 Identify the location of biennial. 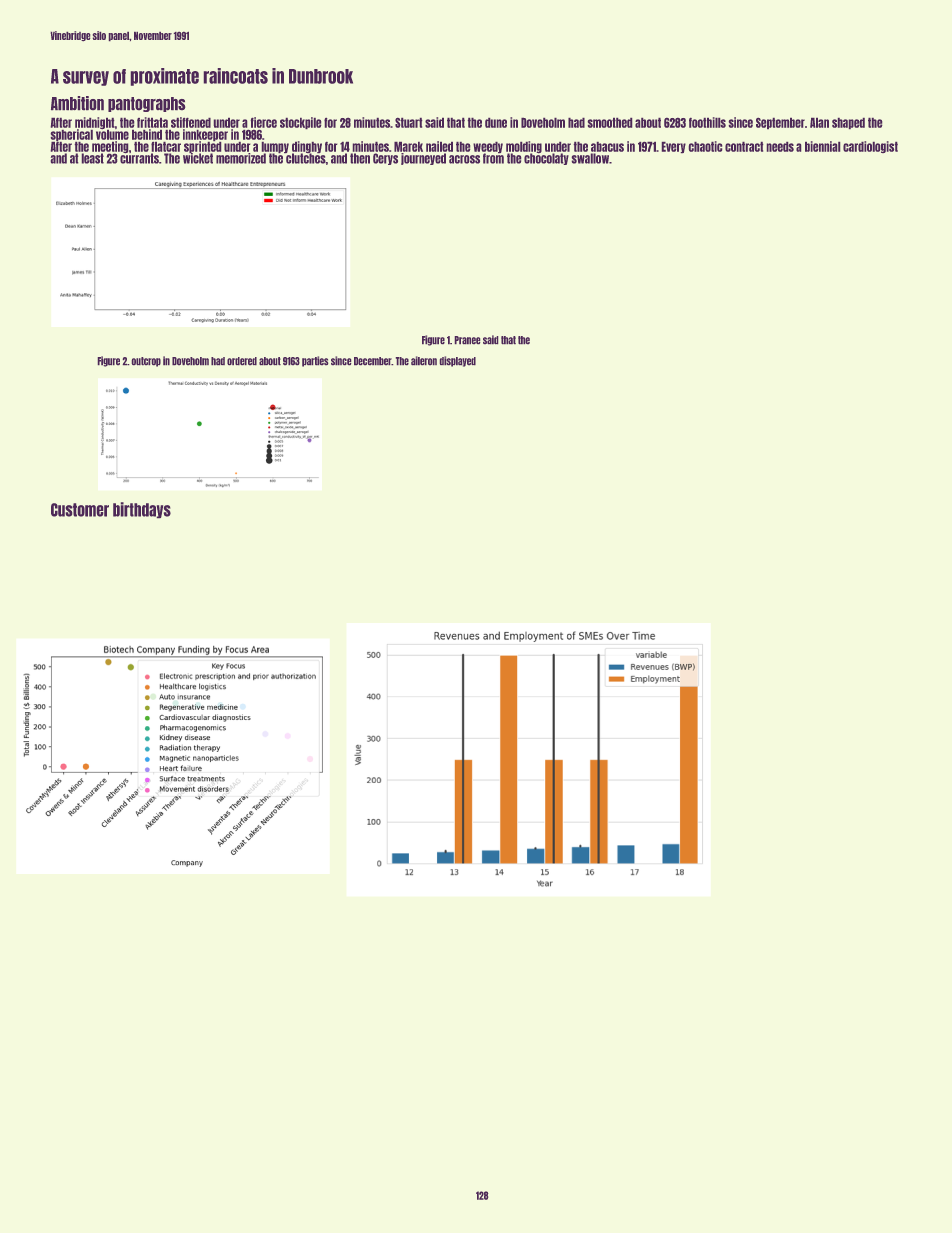
(822, 146).
